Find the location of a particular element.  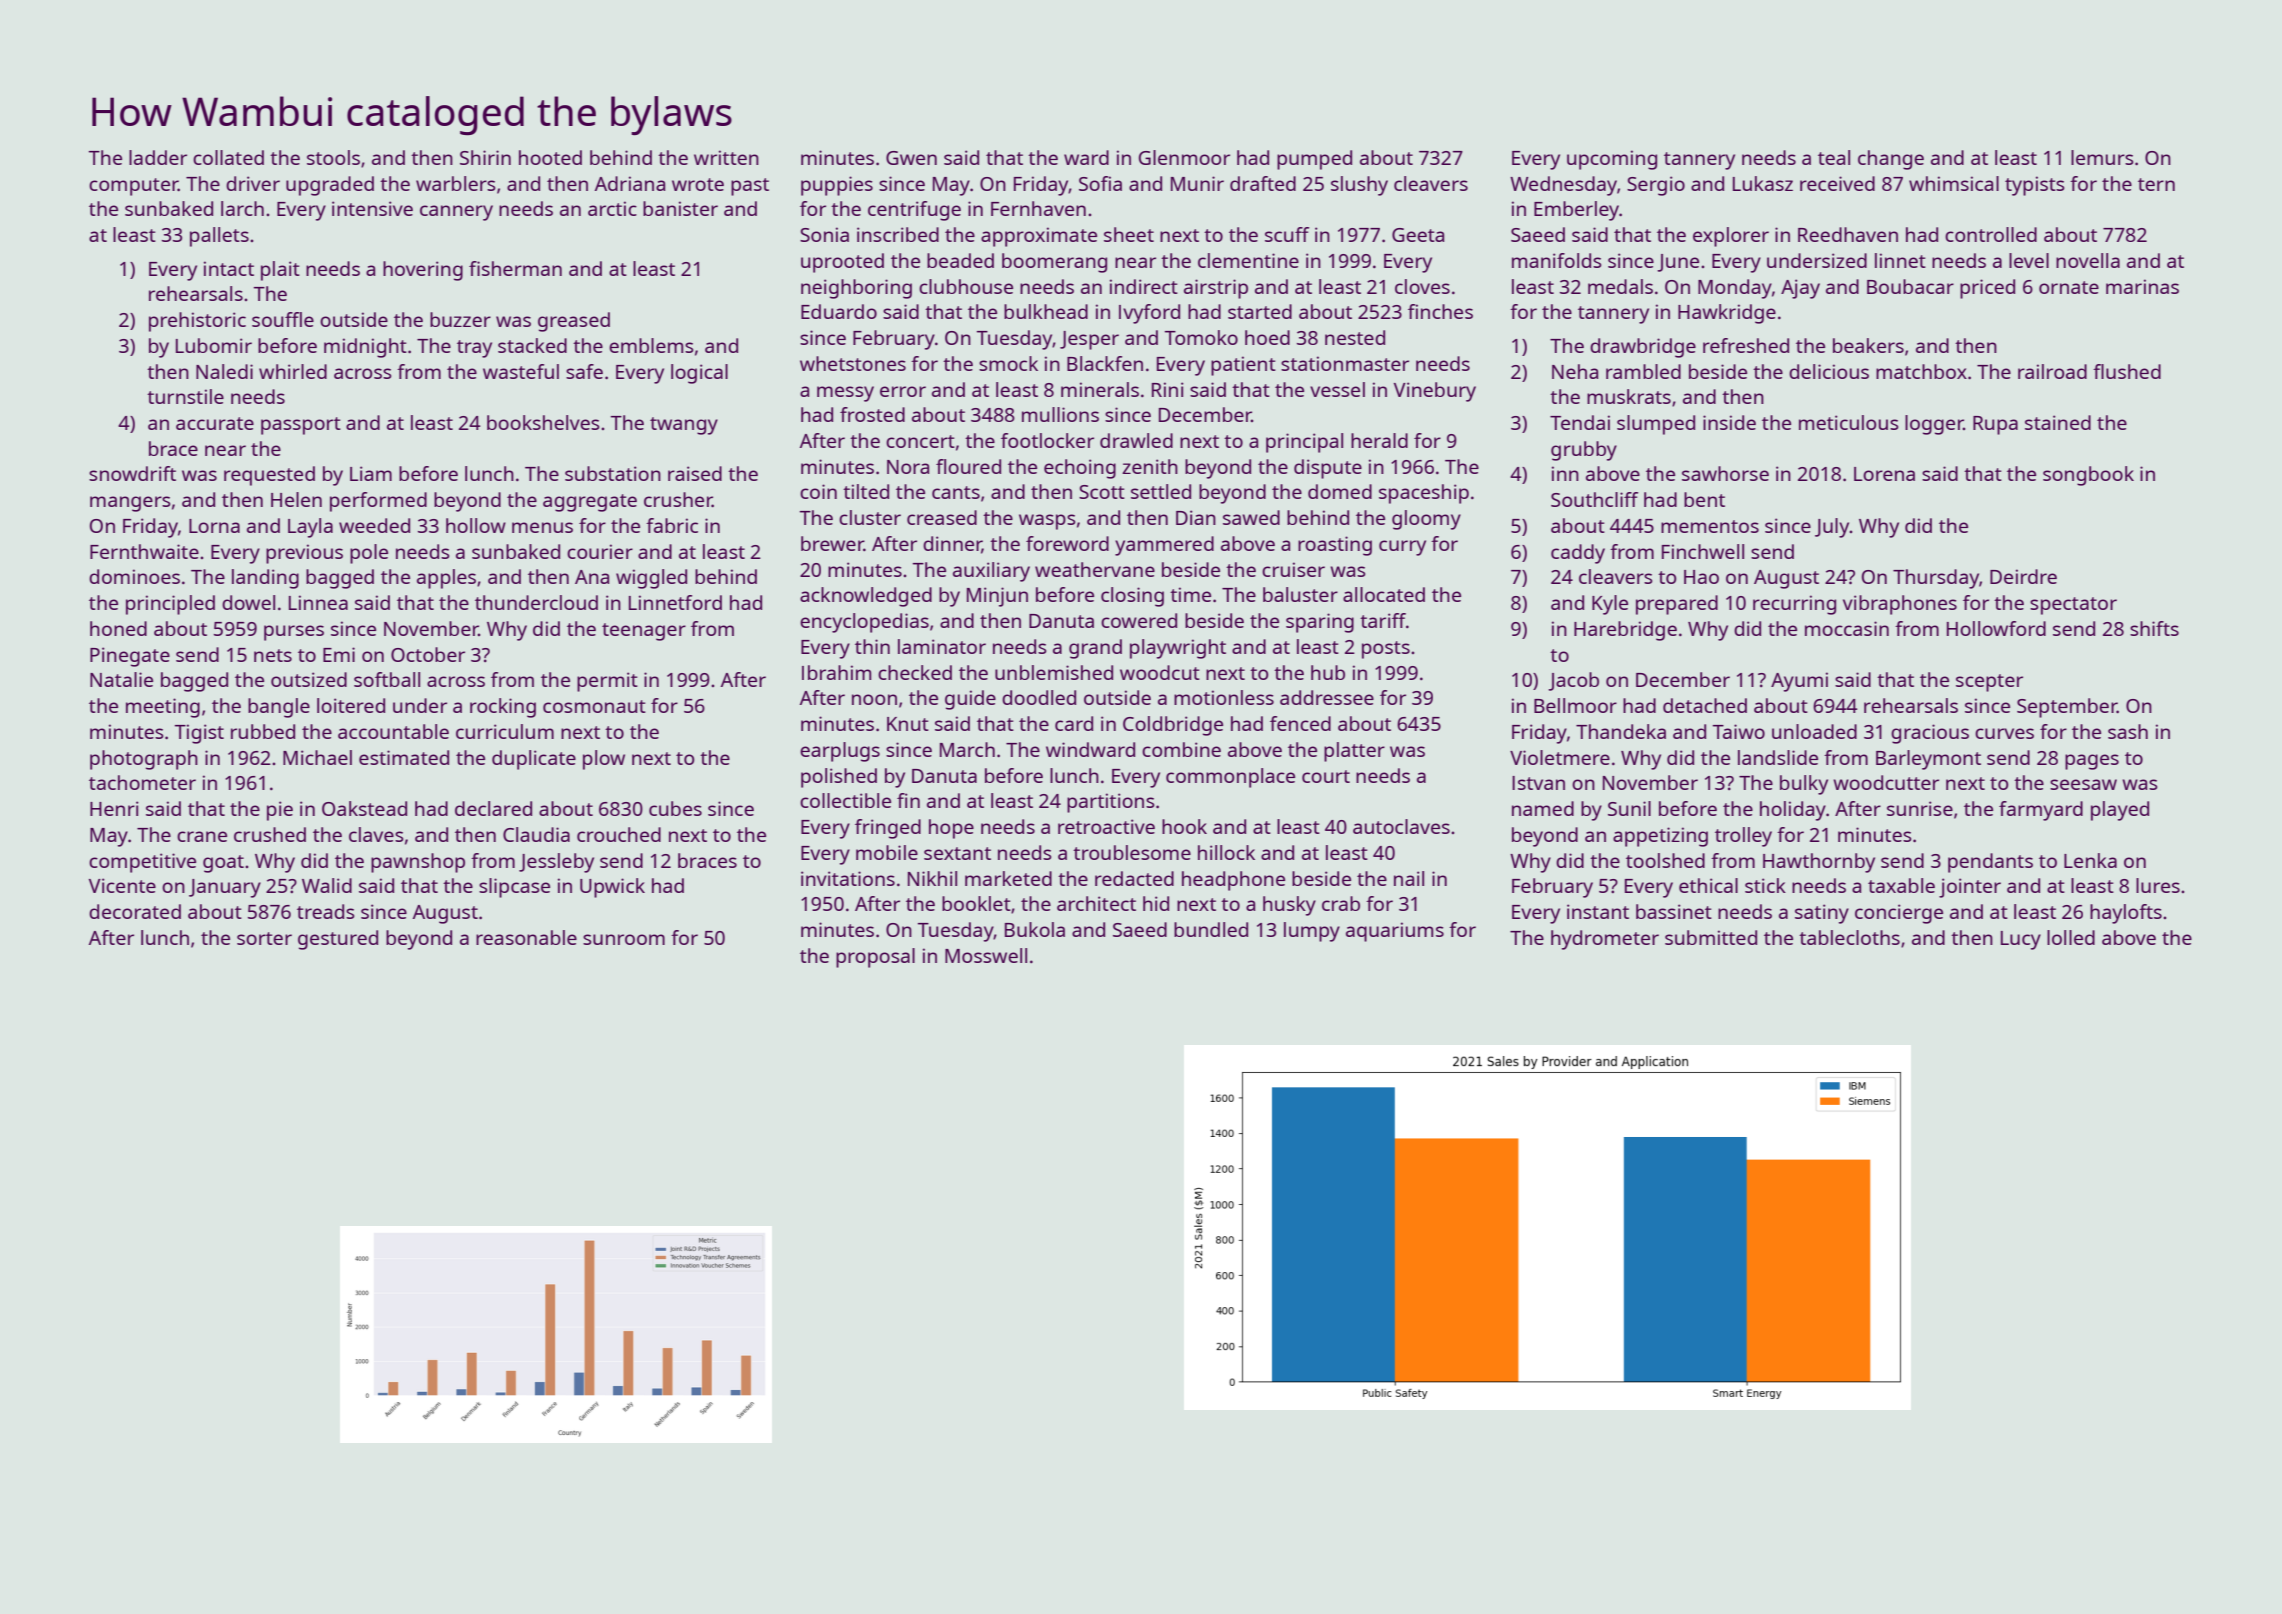

tern is located at coordinates (2156, 184).
